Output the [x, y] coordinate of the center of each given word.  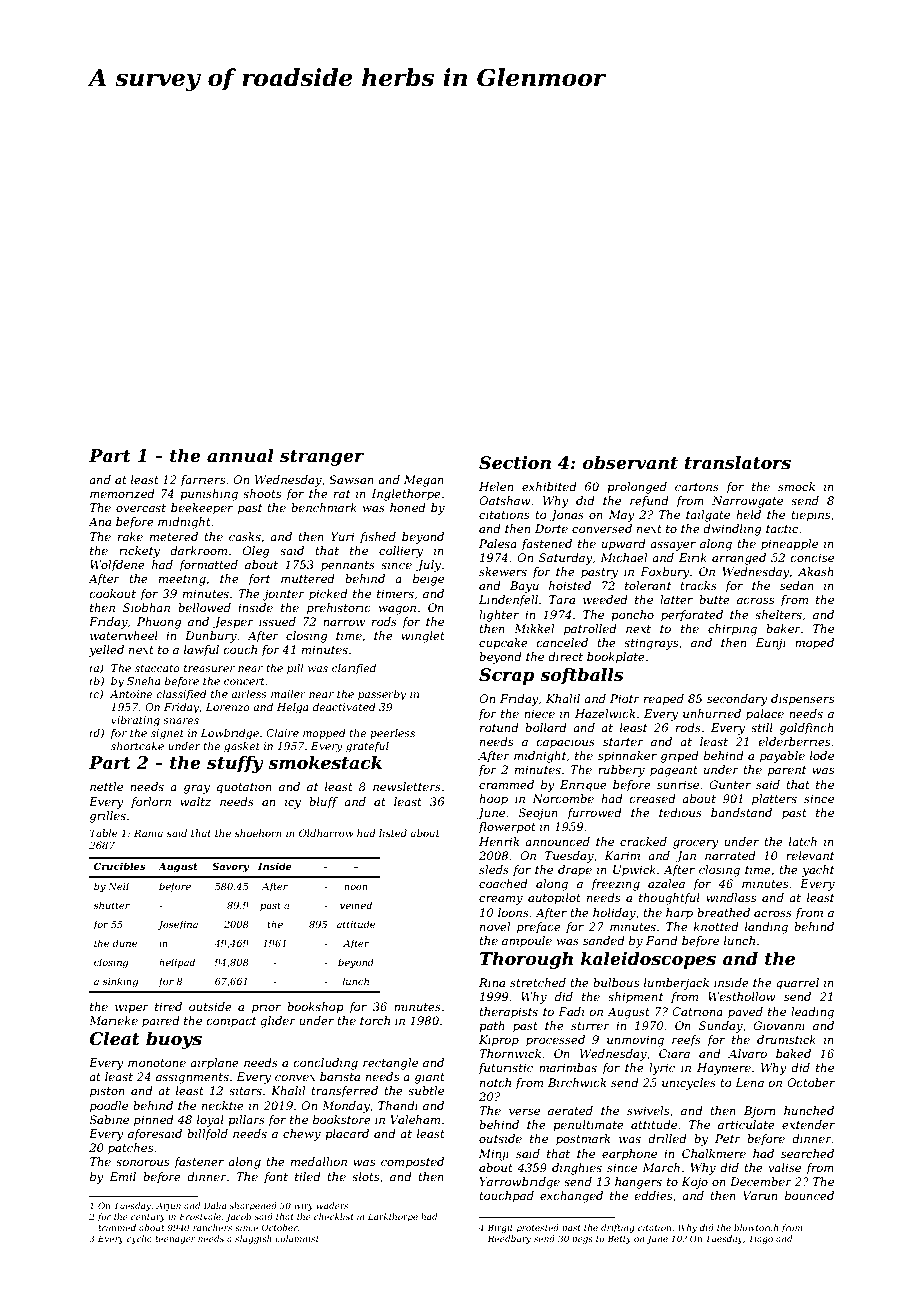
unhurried [712, 713]
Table [103, 833]
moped [814, 644]
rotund [499, 727]
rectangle [390, 1064]
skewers [503, 571]
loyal [210, 1121]
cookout [113, 593]
